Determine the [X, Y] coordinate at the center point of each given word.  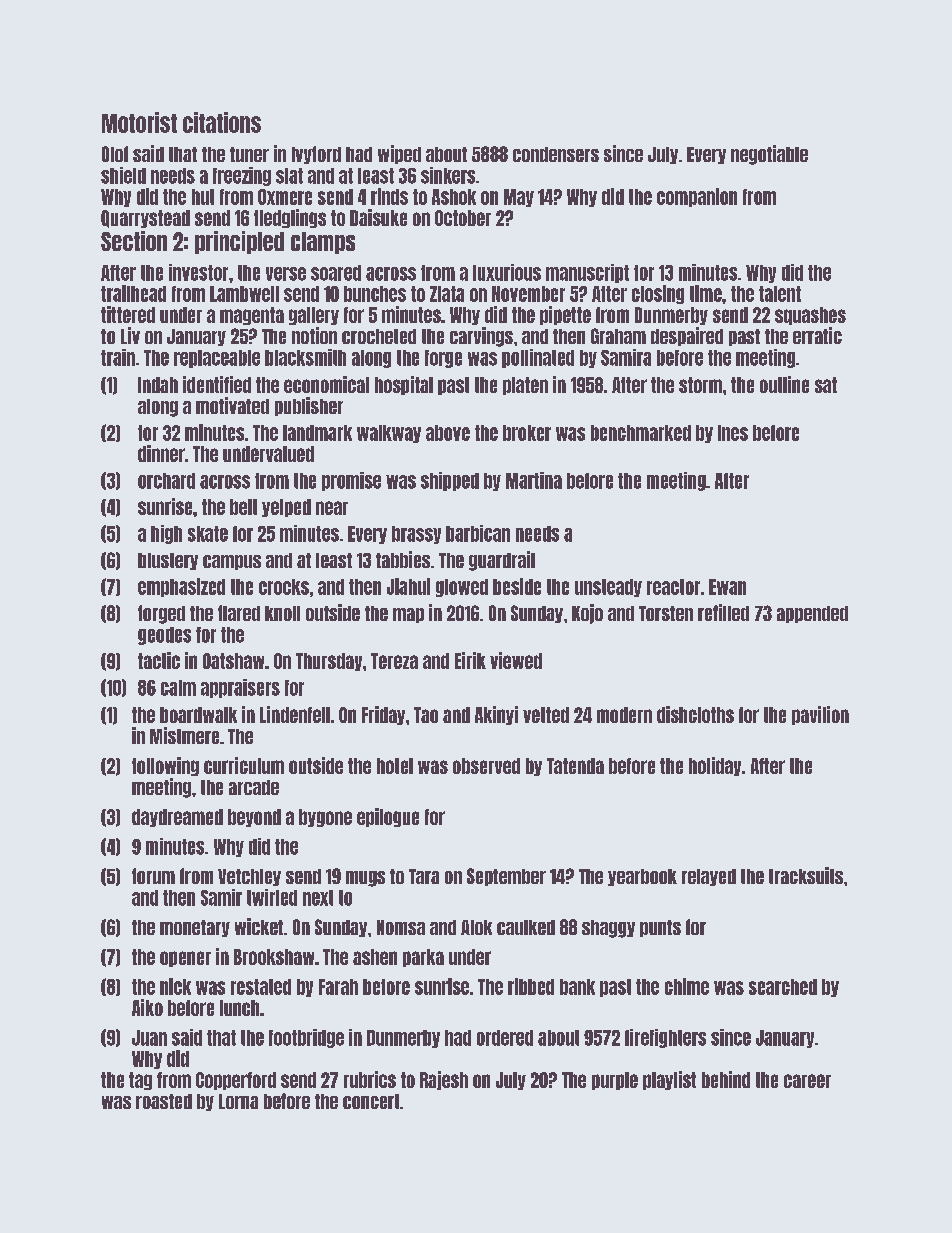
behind [726, 1079]
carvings [481, 337]
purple [615, 1081]
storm [700, 385]
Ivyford [316, 155]
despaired [687, 336]
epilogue [388, 817]
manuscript [587, 273]
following [165, 766]
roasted [164, 1101]
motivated [232, 405]
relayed [709, 877]
